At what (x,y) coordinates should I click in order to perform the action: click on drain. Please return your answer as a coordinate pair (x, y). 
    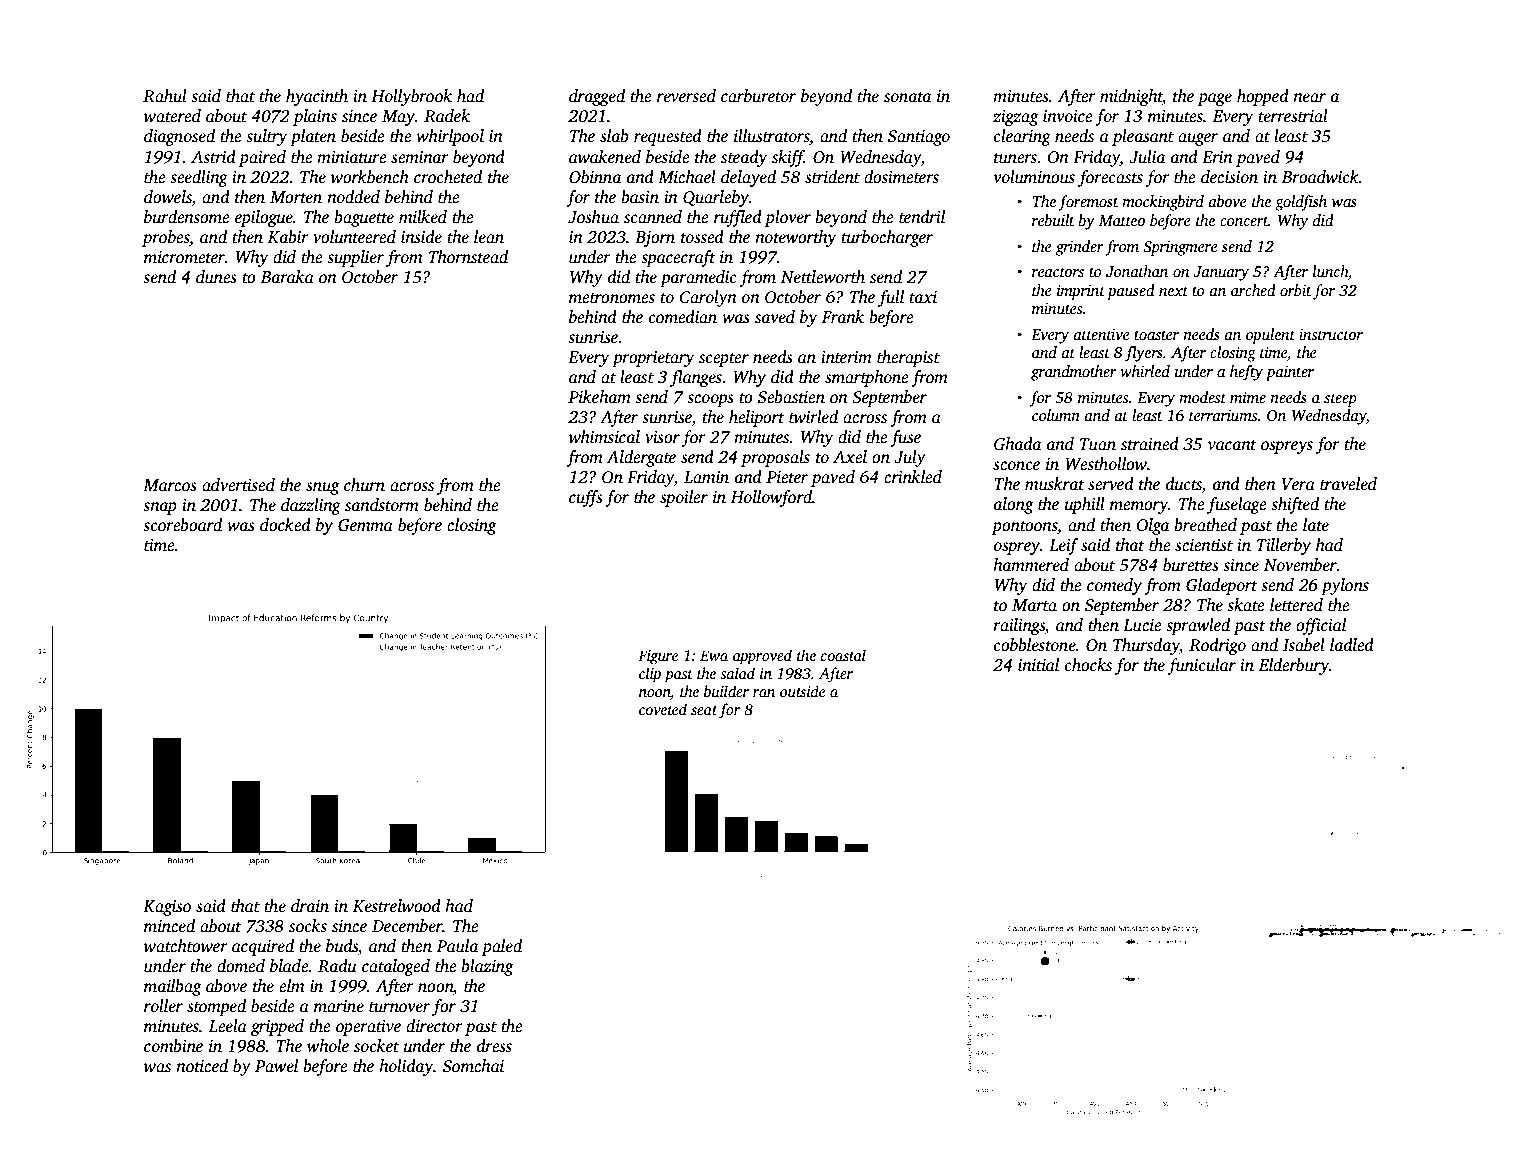
    Looking at the image, I should click on (310, 906).
